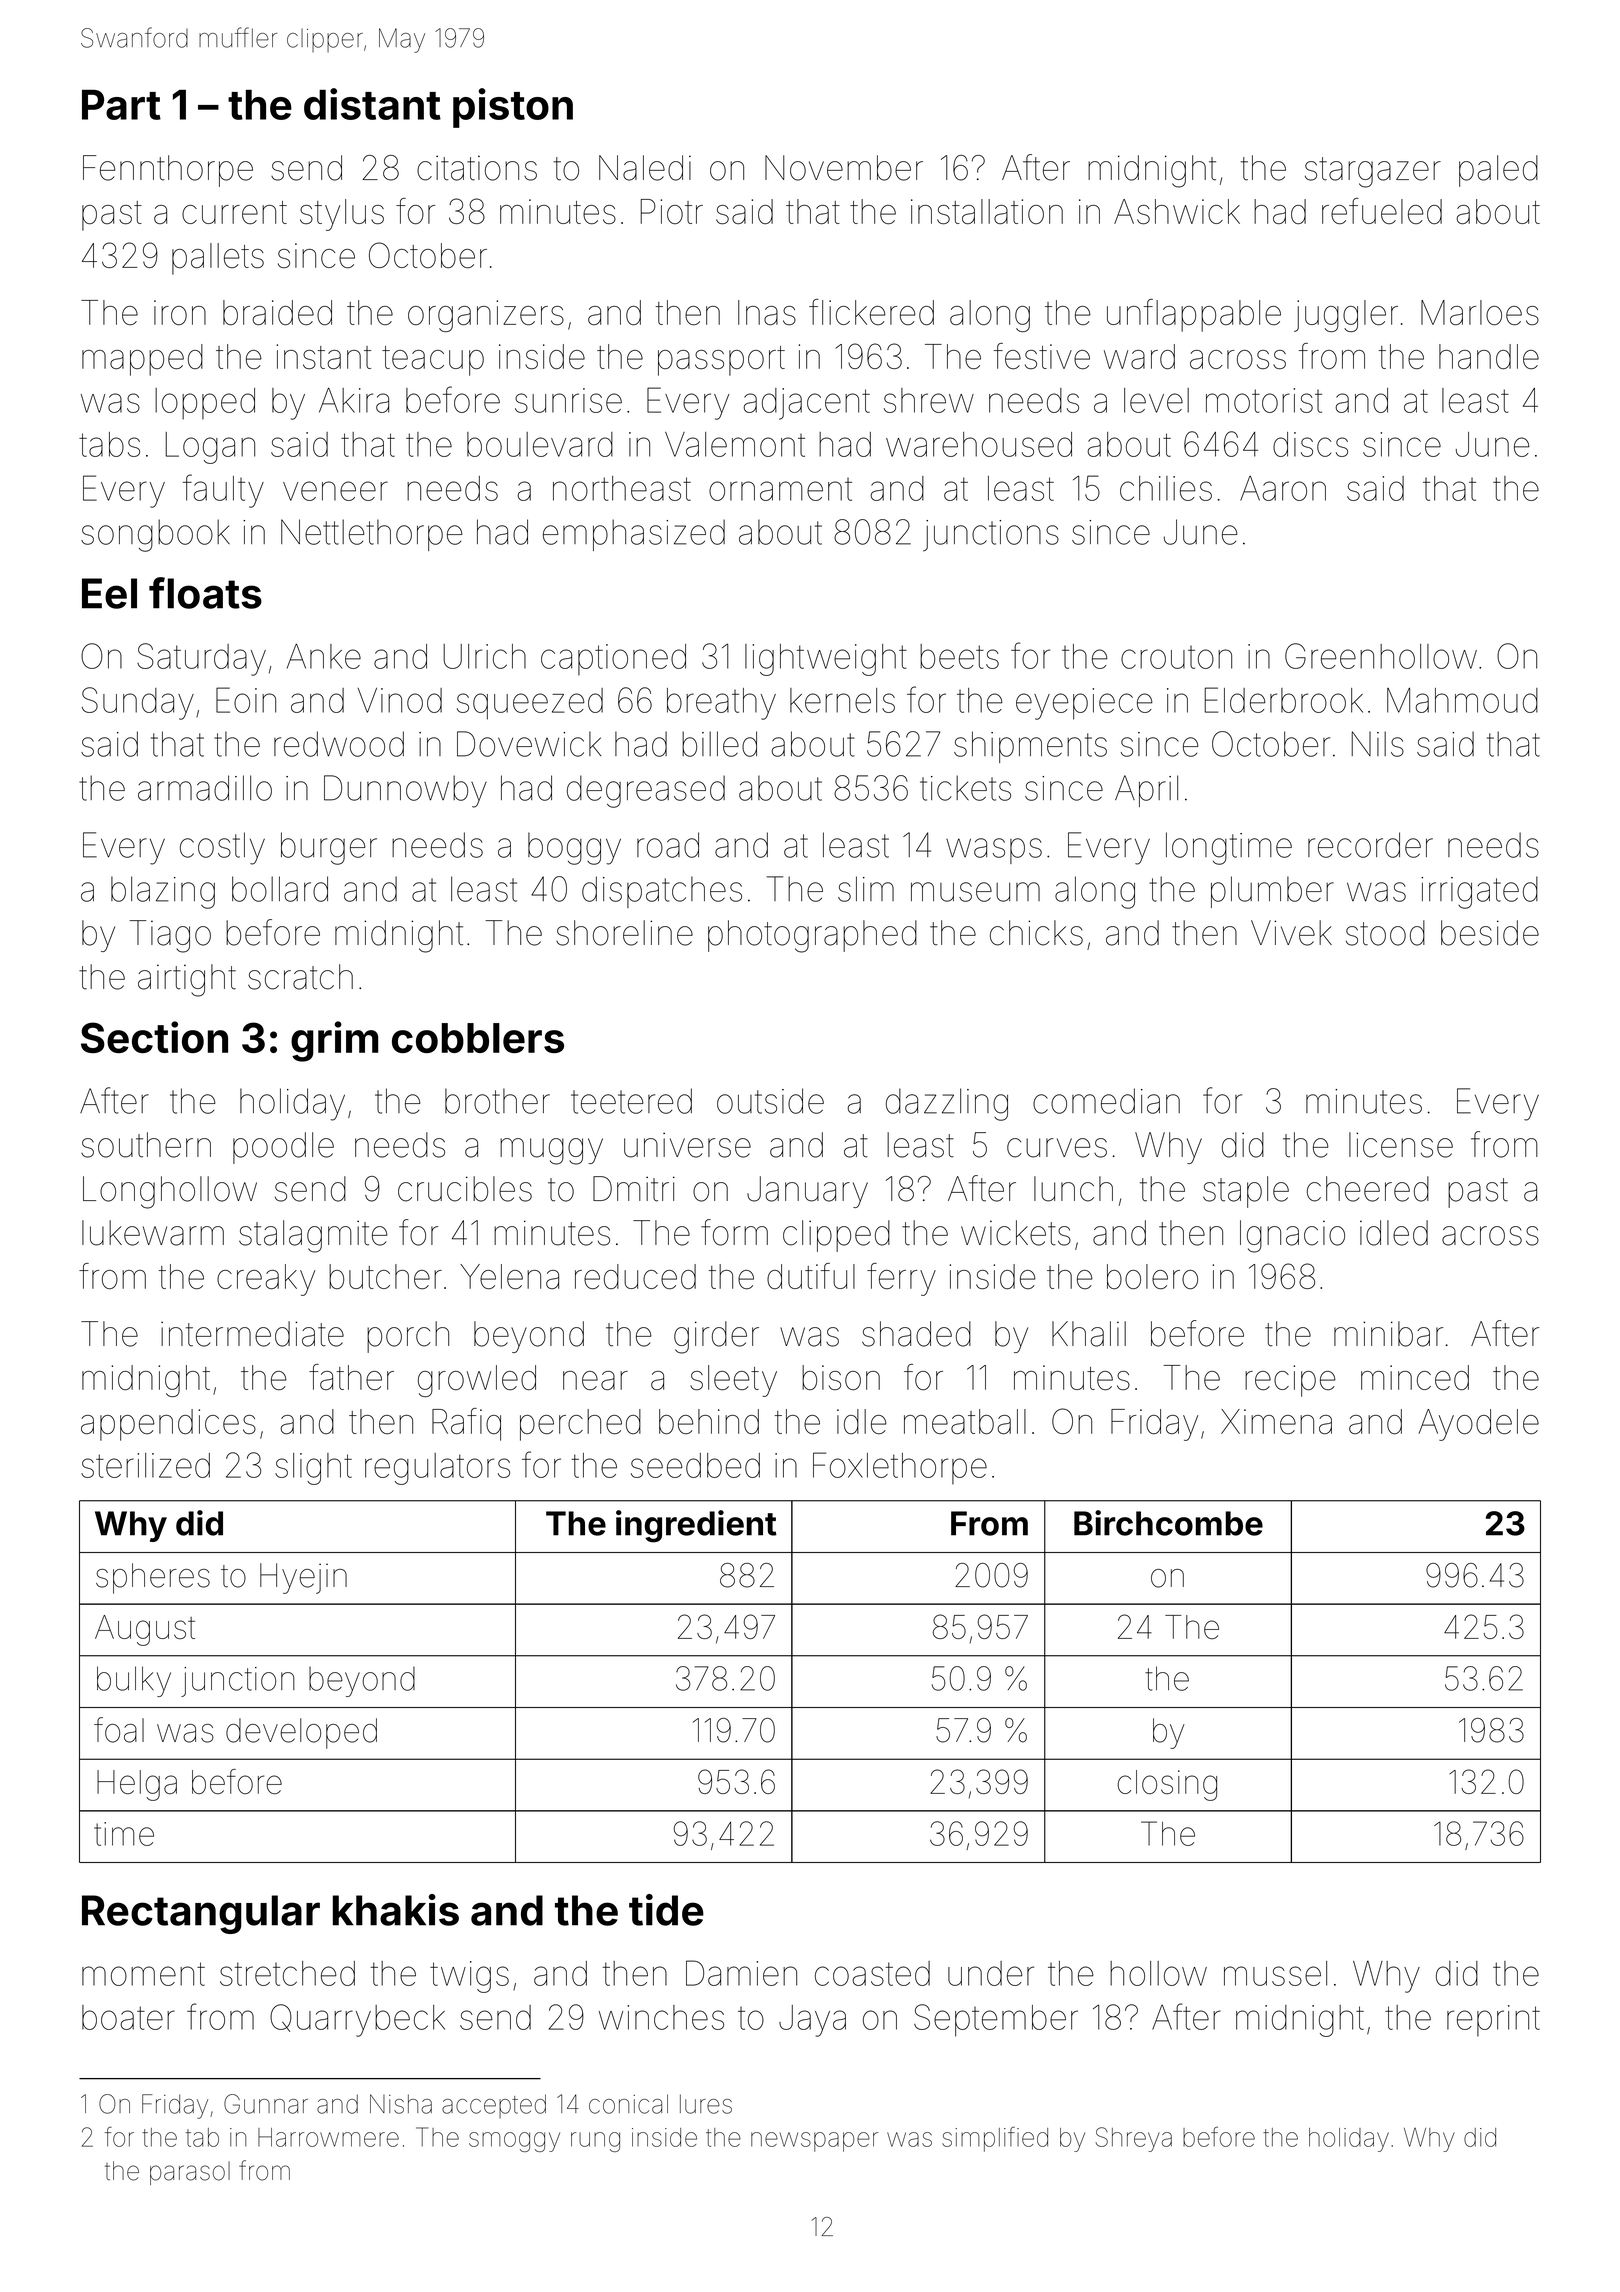 This screenshot has height=2292, width=1620. Describe the element at coordinates (210, 448) in the screenshot. I see `Logan` at that location.
